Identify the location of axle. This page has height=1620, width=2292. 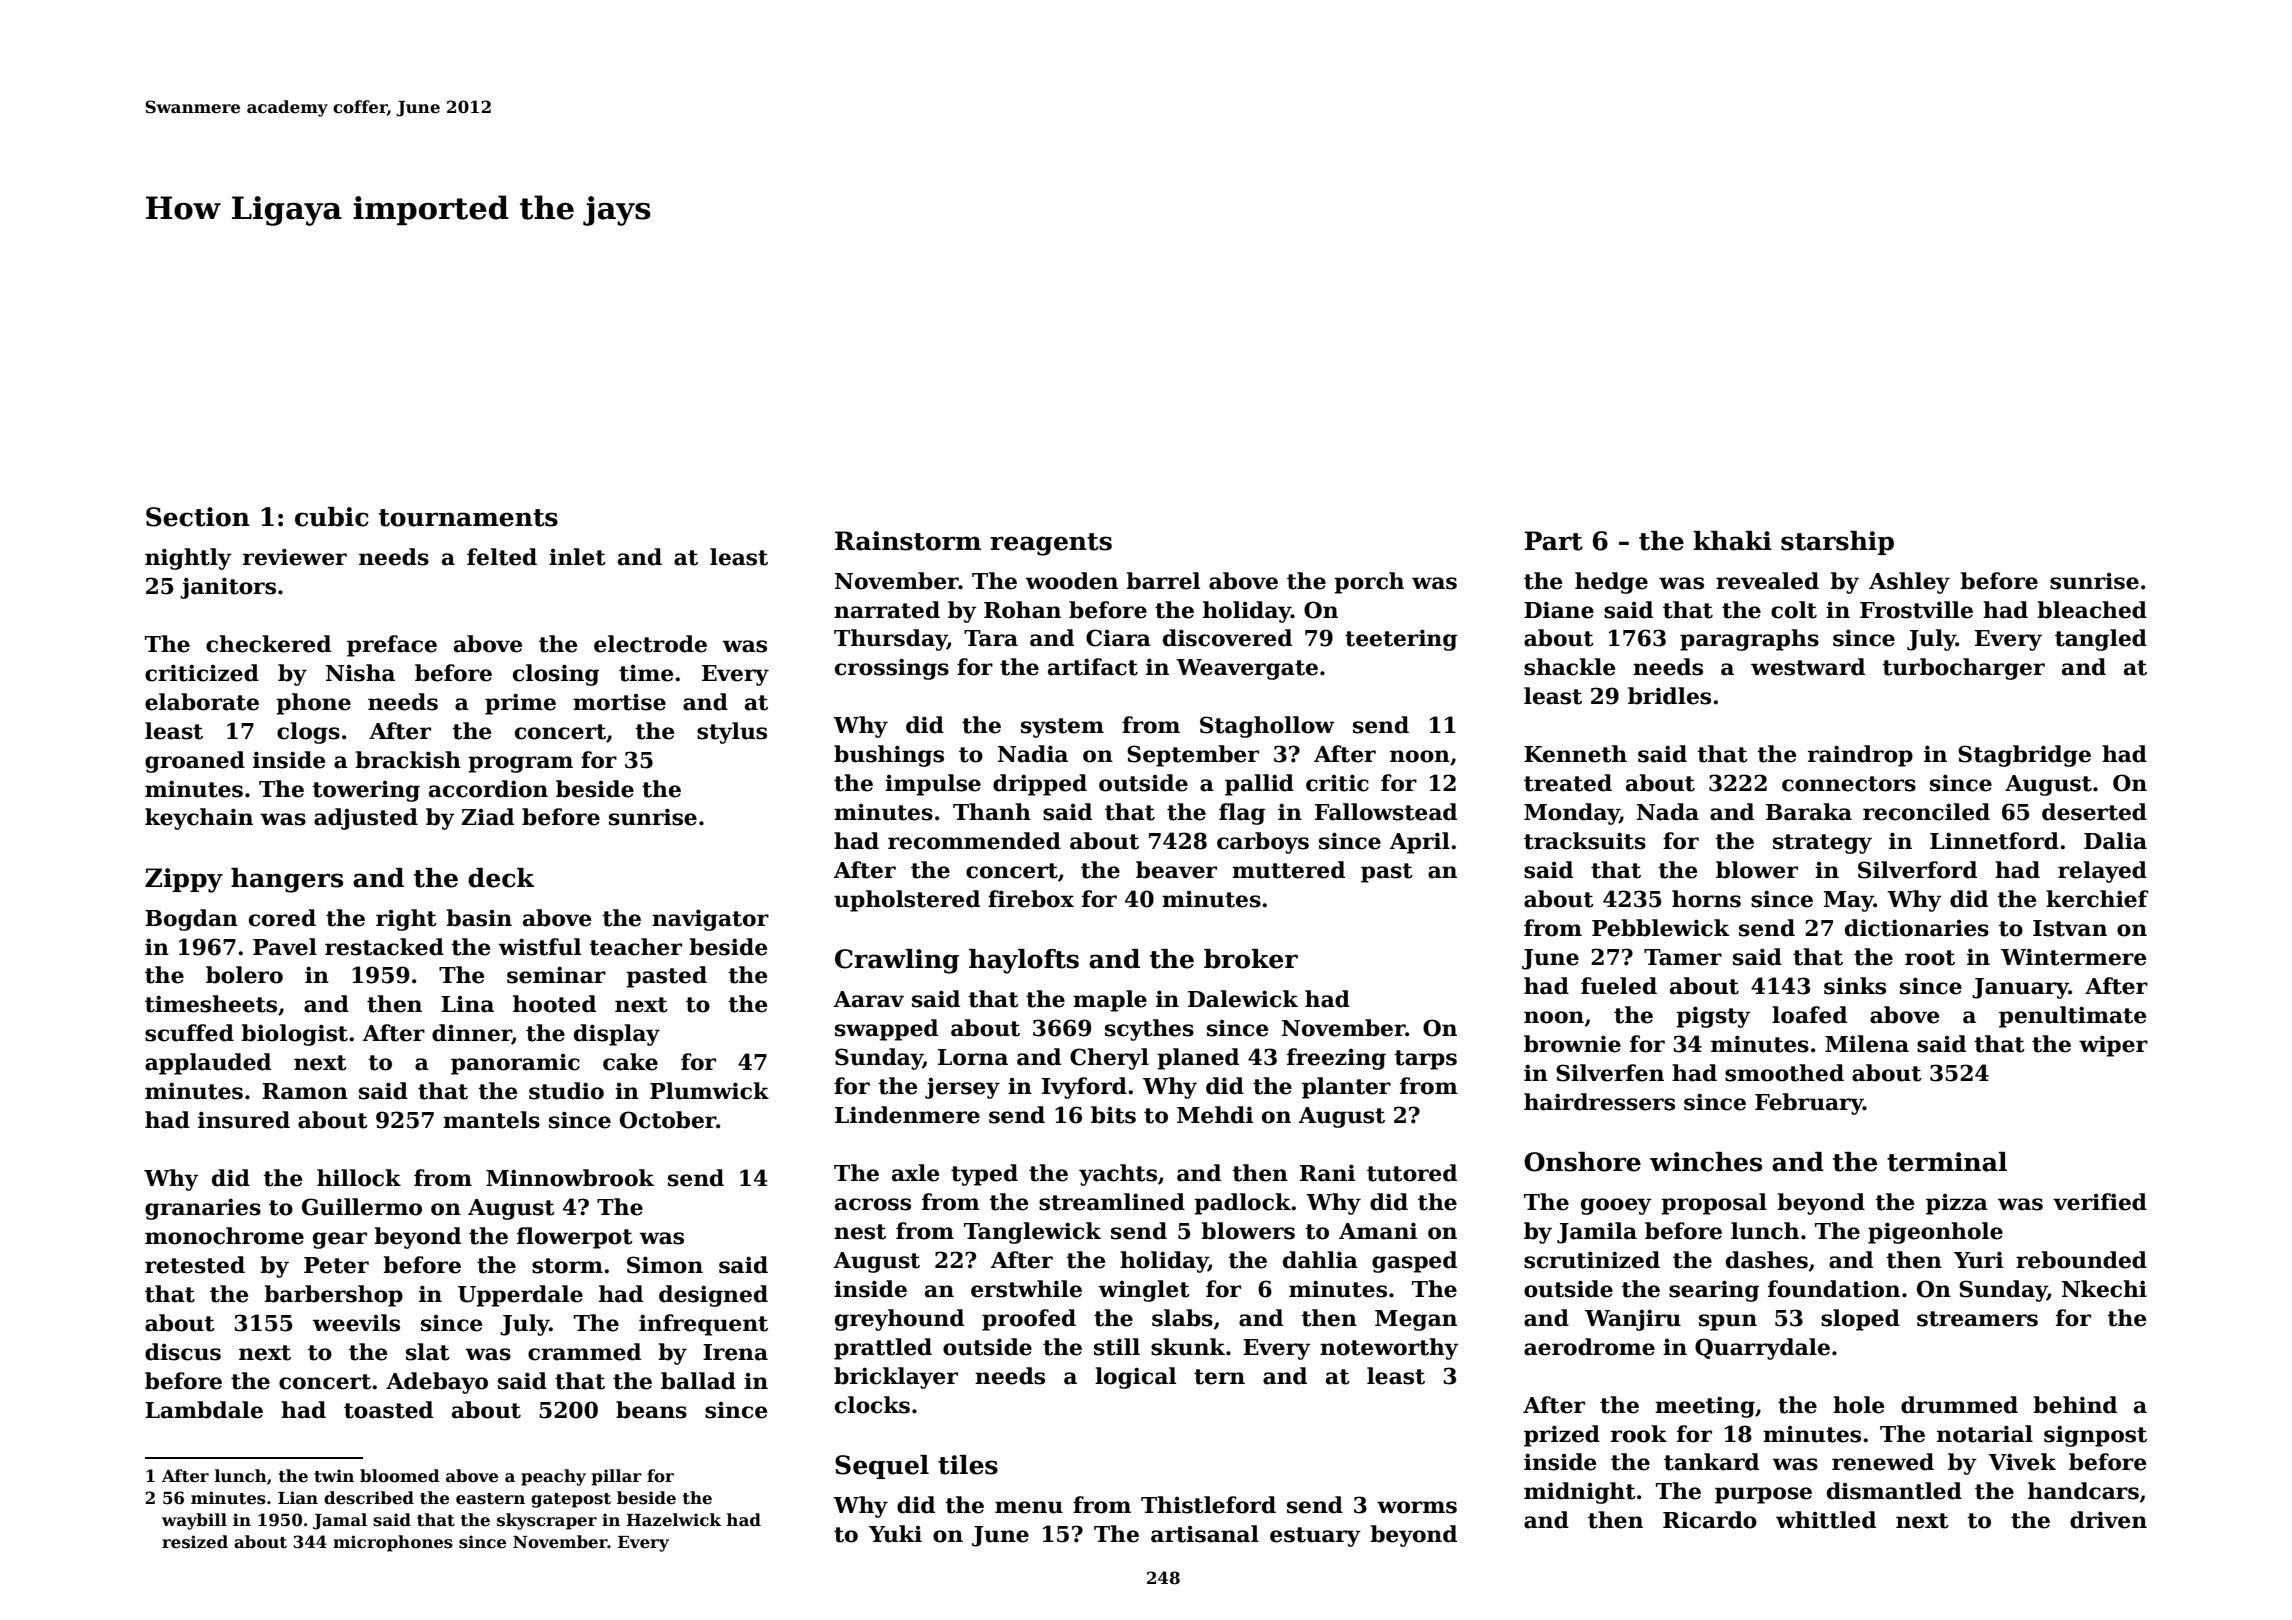
(915, 1173).
